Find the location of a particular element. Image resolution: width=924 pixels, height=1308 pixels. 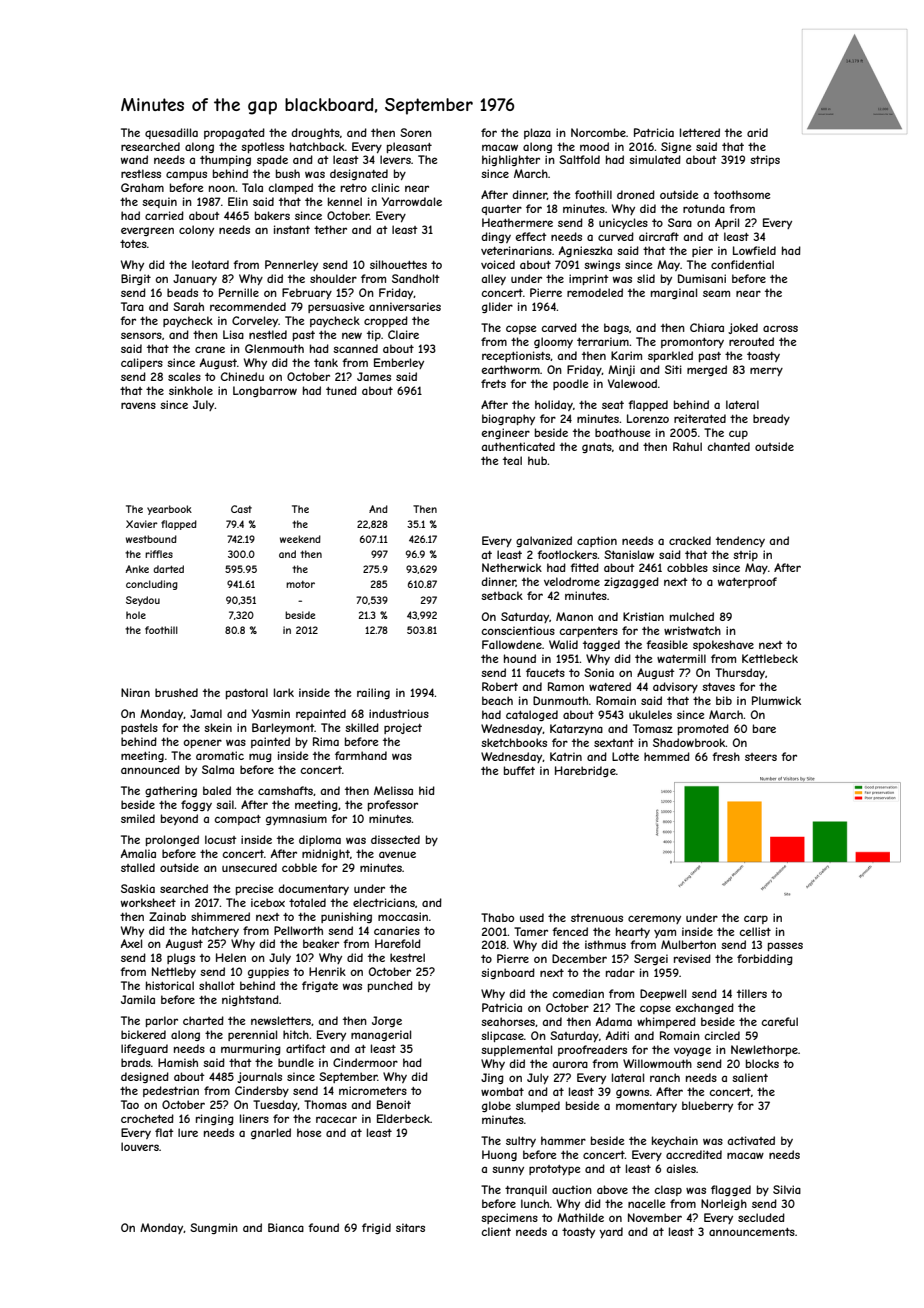

smiled is located at coordinates (138, 818).
